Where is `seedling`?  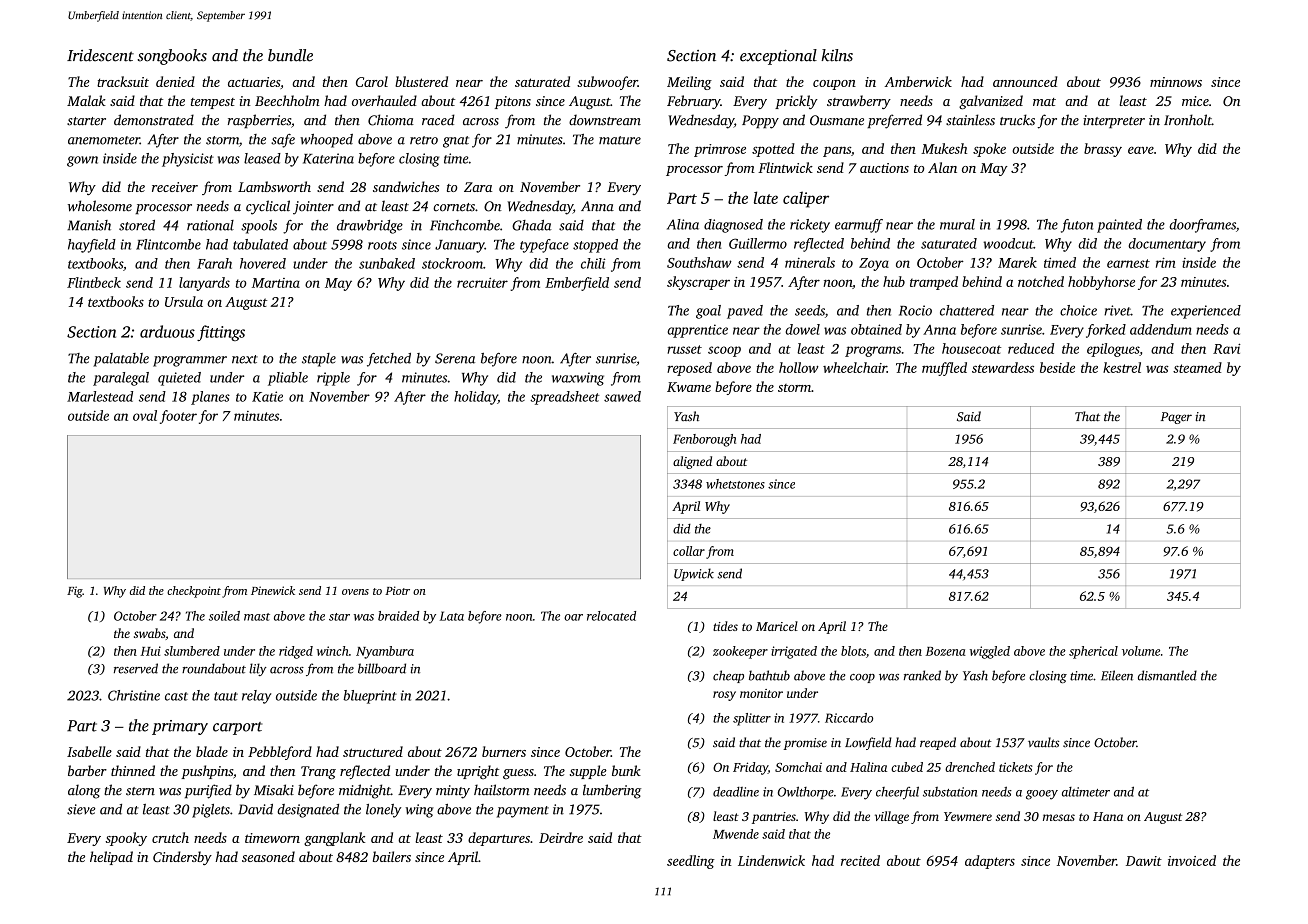 seedling is located at coordinates (691, 862).
